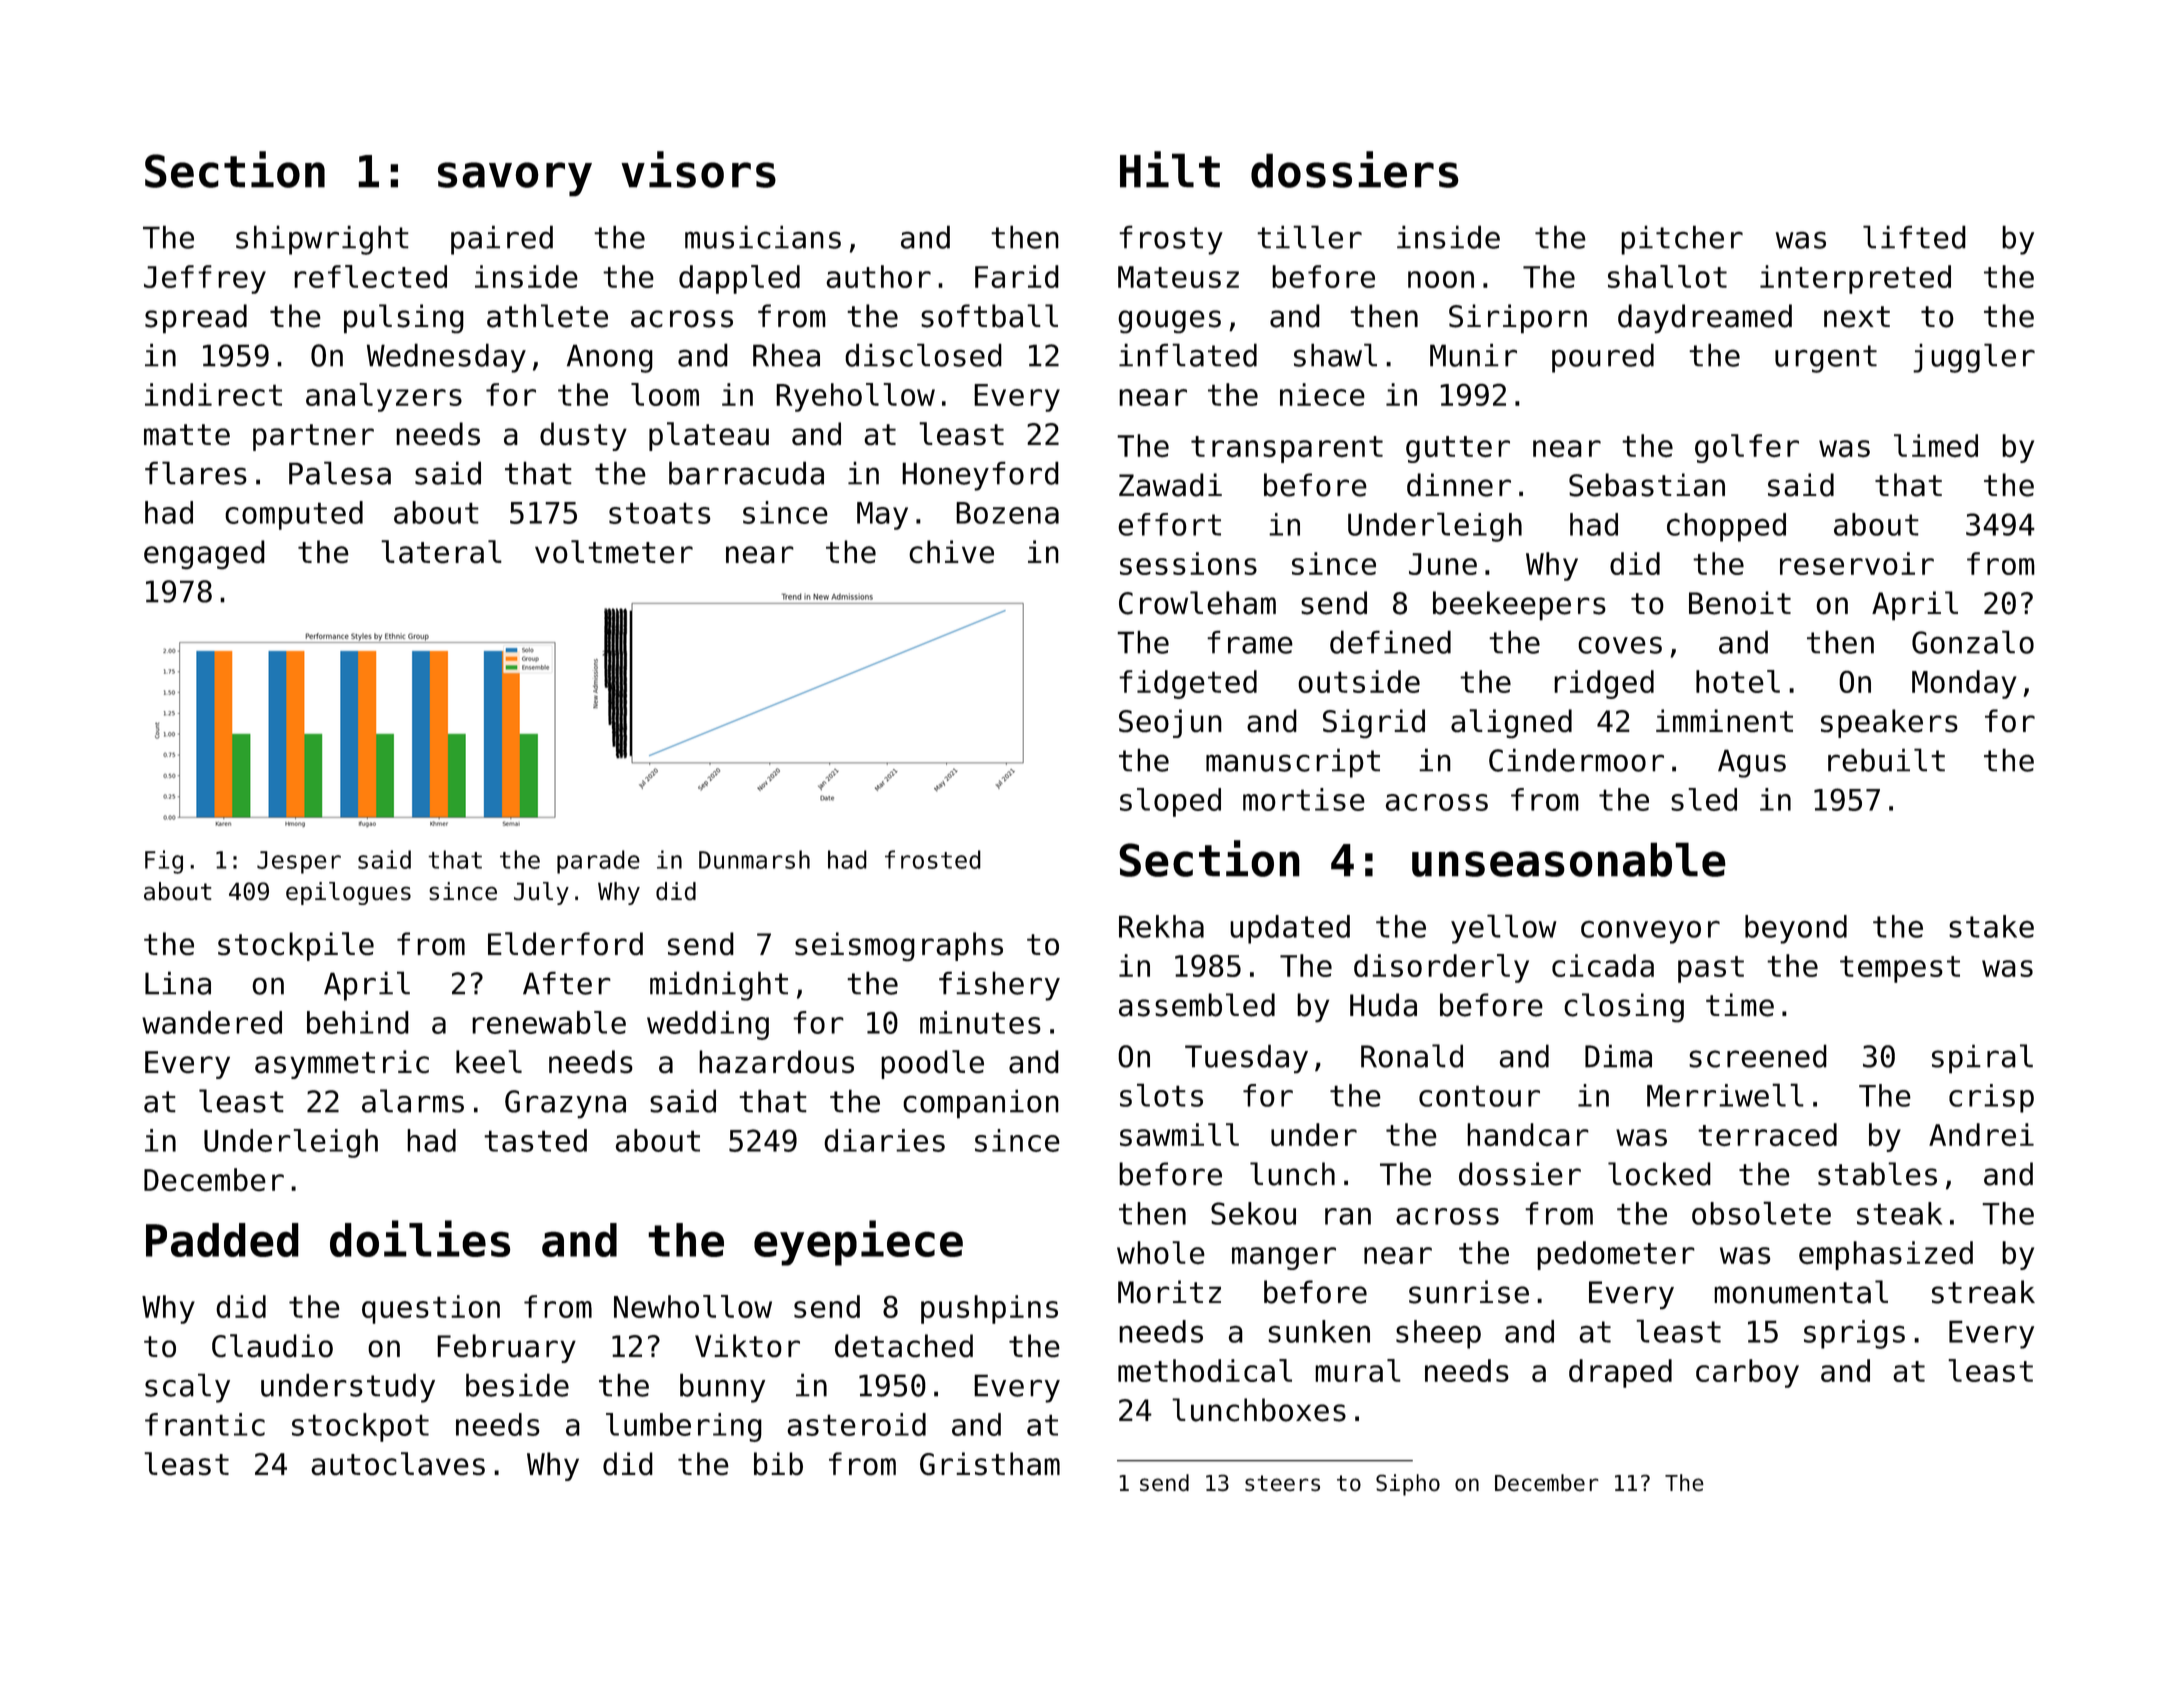  Describe the element at coordinates (1408, 1485) in the page. I see `Sipho` at that location.
